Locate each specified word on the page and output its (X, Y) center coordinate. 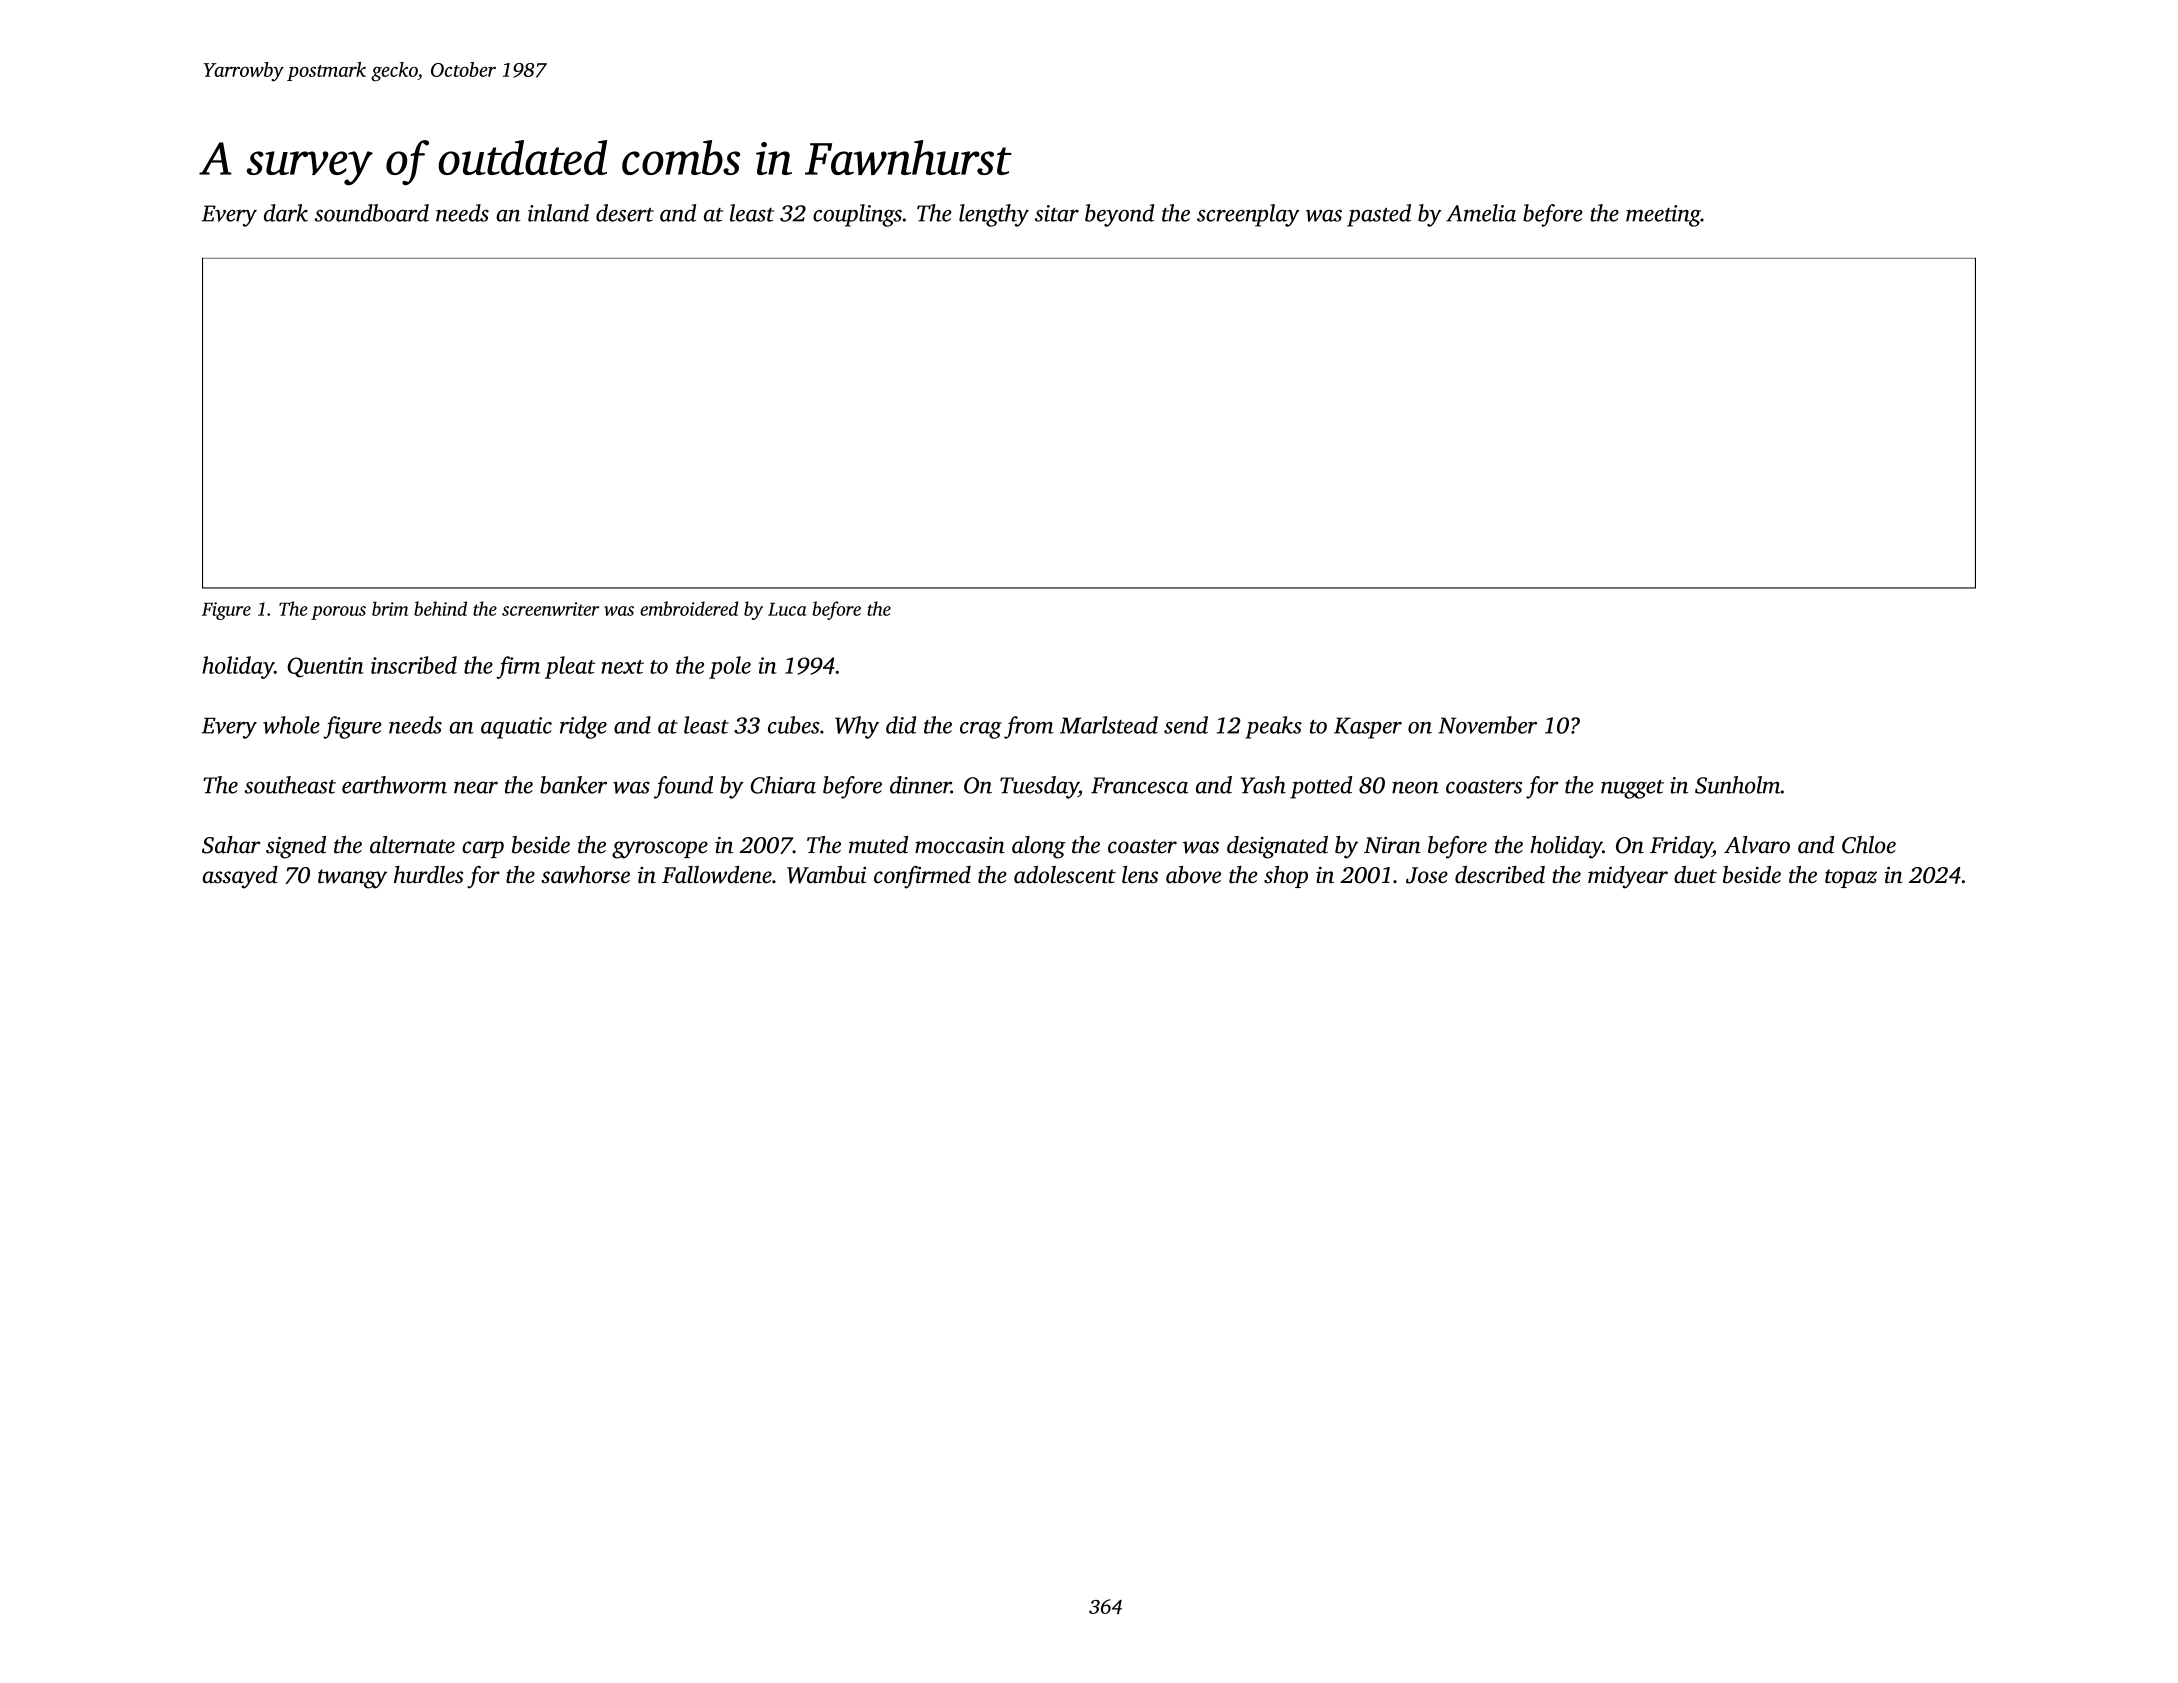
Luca (787, 609)
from (1029, 727)
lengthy (994, 215)
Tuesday (1039, 787)
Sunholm (1737, 785)
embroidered (689, 608)
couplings (857, 215)
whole (291, 725)
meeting (1663, 216)
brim (390, 608)
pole (730, 667)
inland (558, 213)
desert (625, 213)
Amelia (1481, 213)
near (476, 787)
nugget (1632, 789)
